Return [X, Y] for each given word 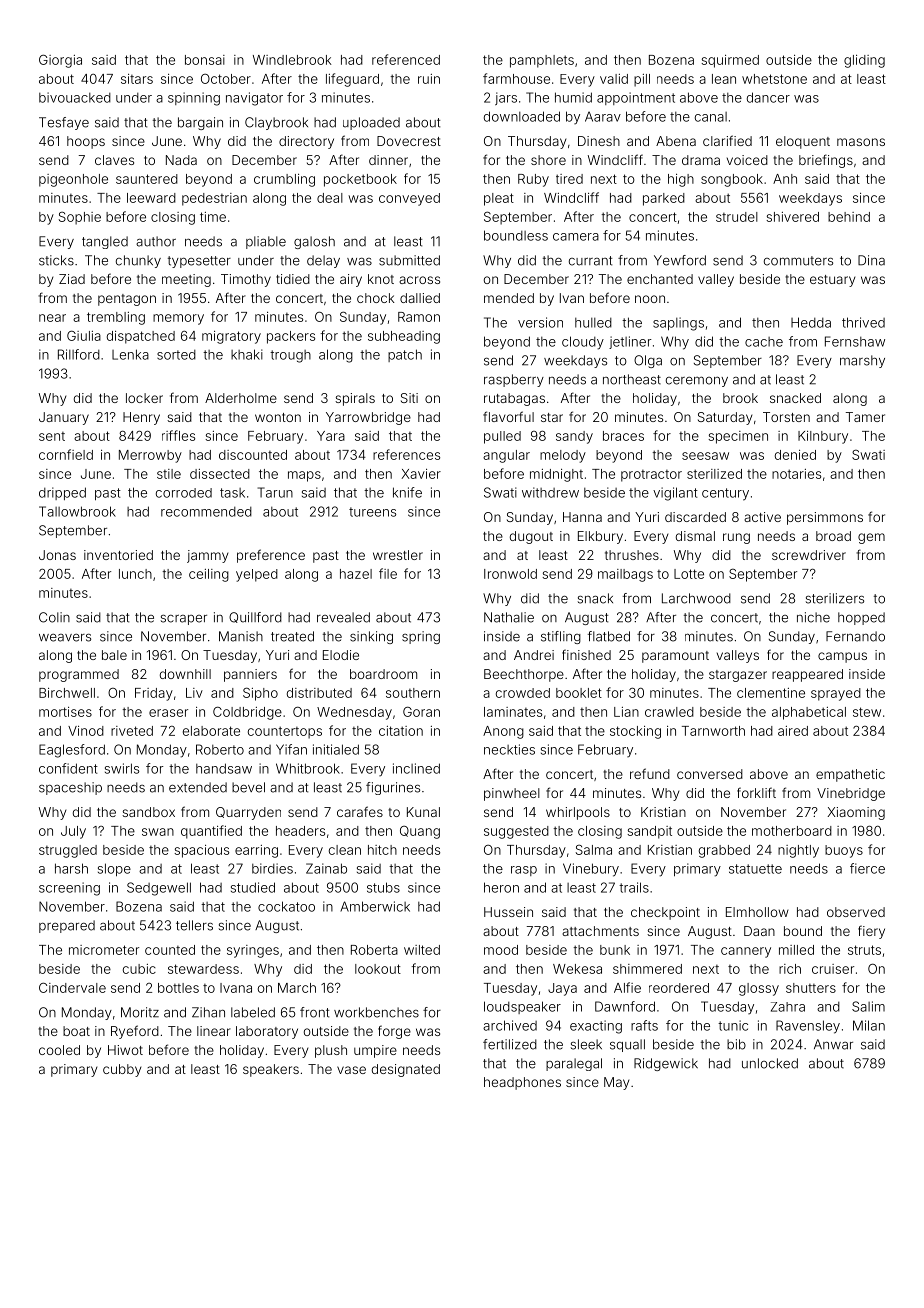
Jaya [562, 989]
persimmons [825, 518]
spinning [194, 99]
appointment [636, 98]
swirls [122, 768]
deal [330, 198]
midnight [556, 475]
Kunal [423, 812]
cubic [139, 969]
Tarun [275, 492]
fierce [867, 868]
